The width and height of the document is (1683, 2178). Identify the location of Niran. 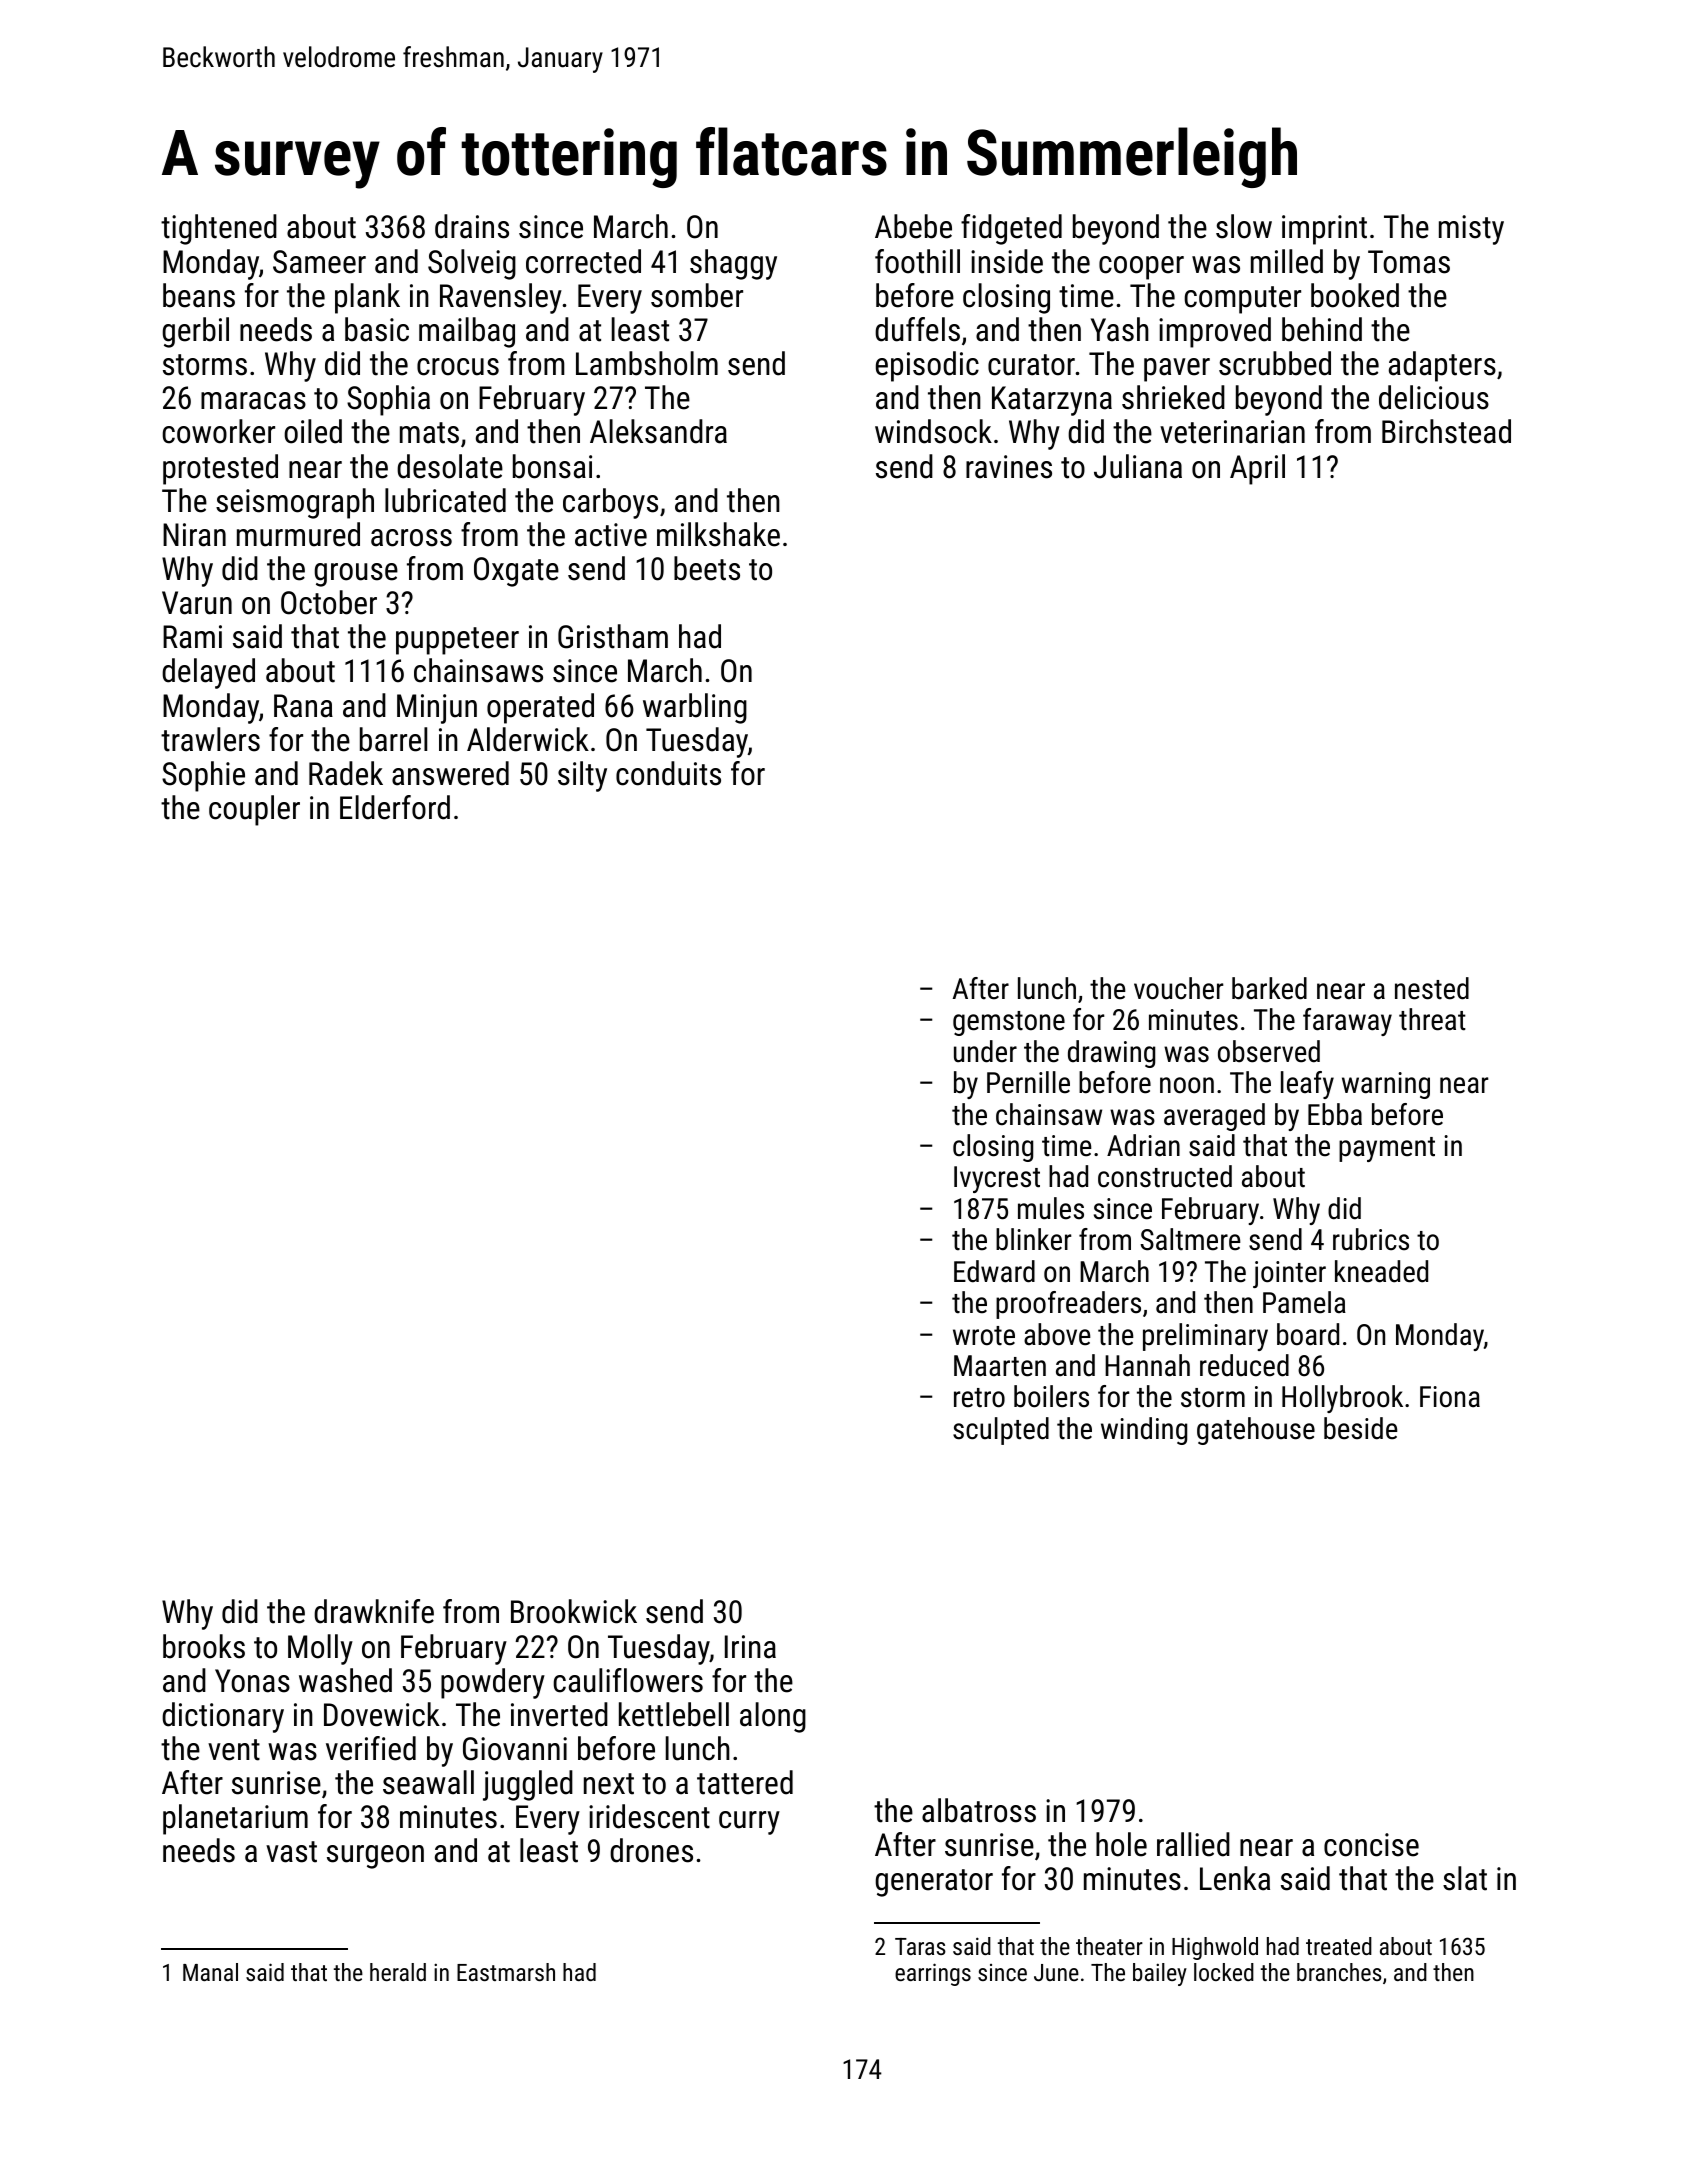
(194, 535).
